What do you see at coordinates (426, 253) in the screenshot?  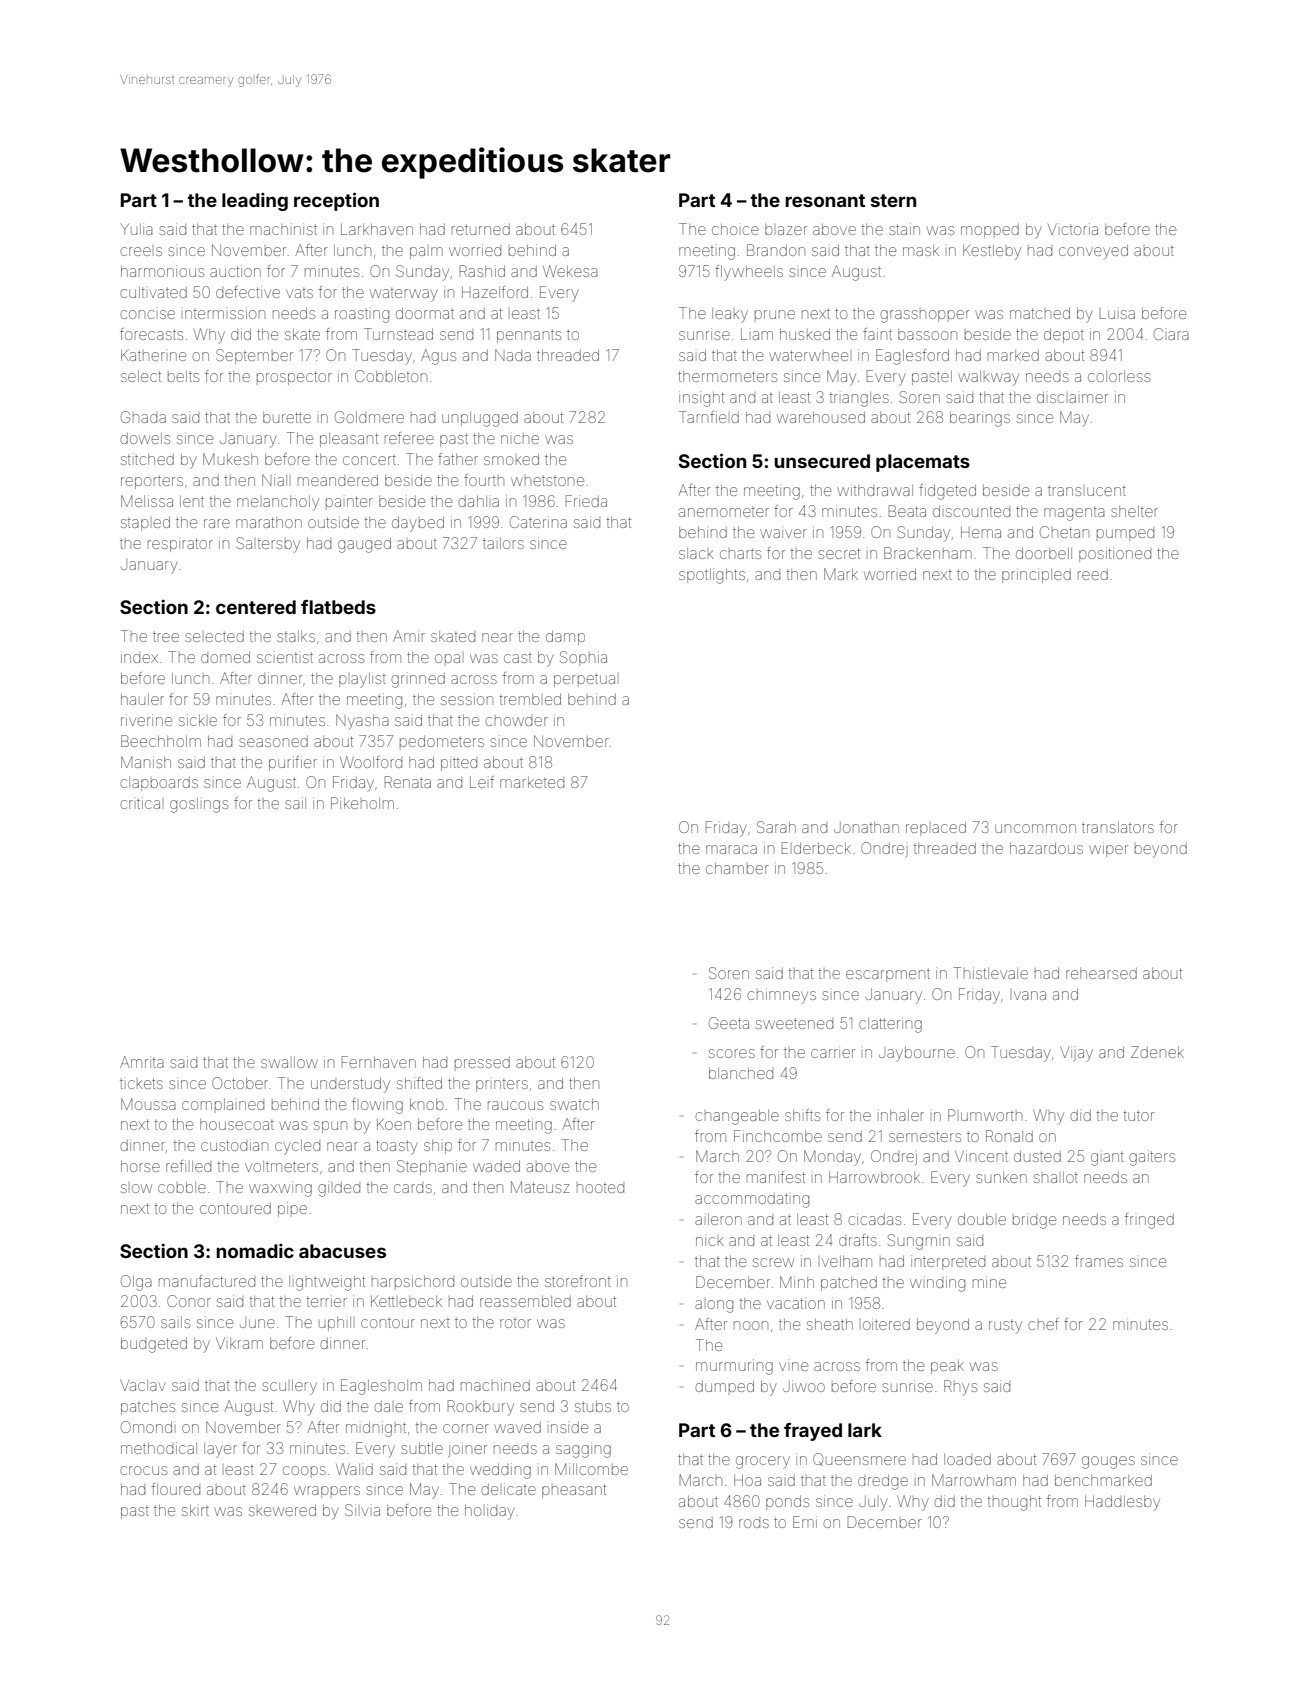 I see `palm` at bounding box center [426, 253].
